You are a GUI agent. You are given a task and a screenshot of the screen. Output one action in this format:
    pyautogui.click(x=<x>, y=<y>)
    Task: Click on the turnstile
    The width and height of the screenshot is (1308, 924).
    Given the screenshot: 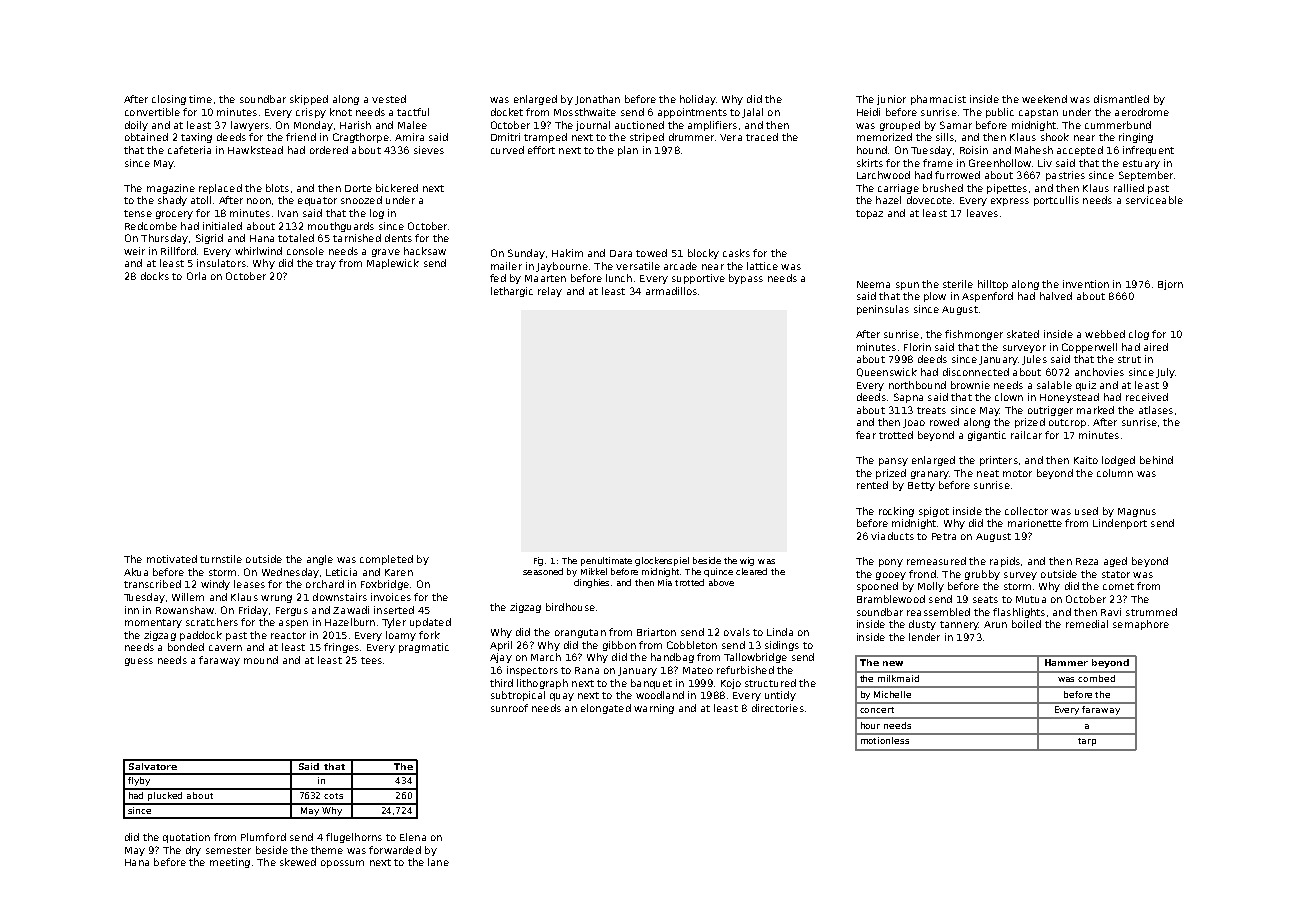 What is the action you would take?
    pyautogui.click(x=221, y=559)
